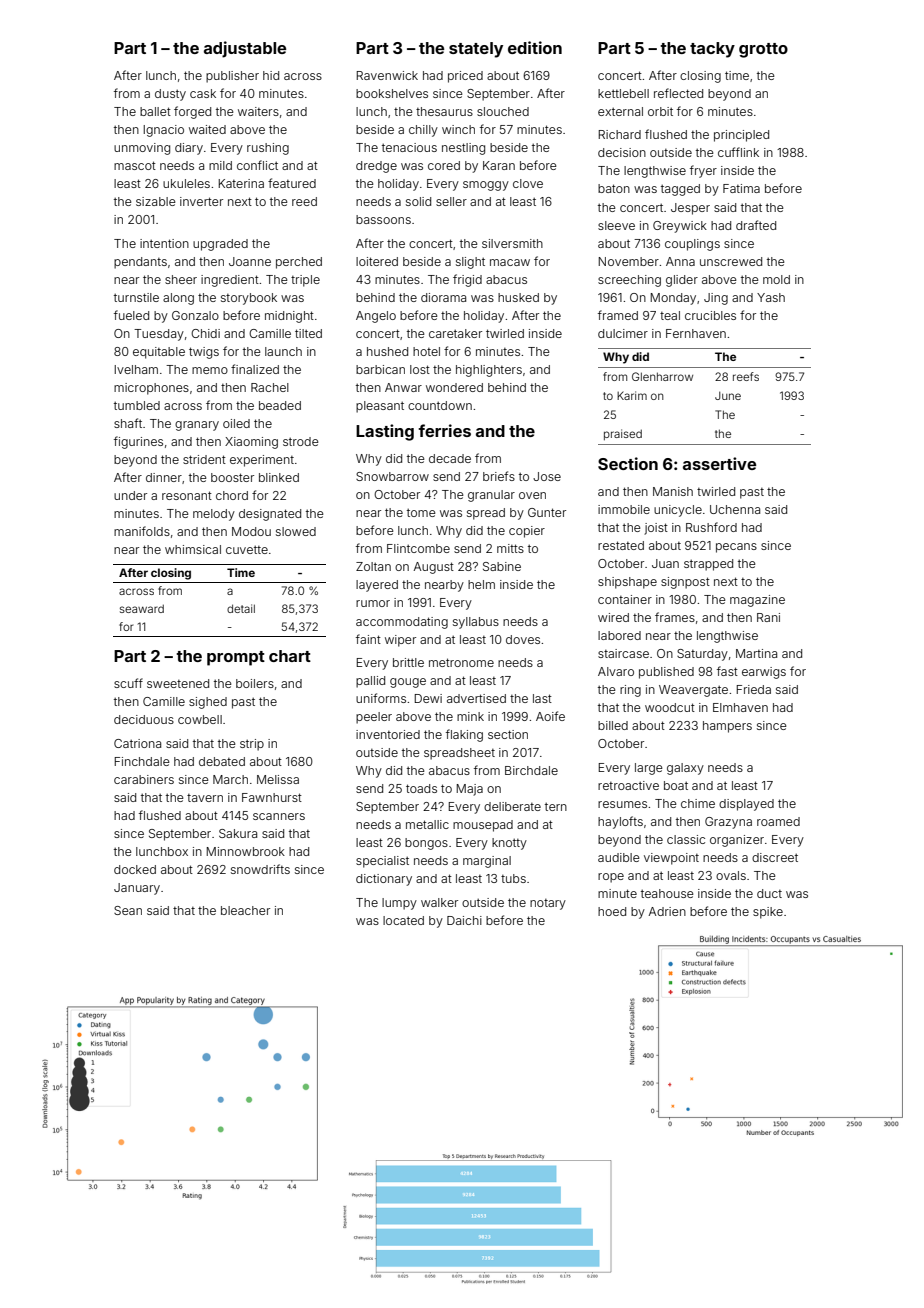 The width and height of the screenshot is (924, 1308). Describe the element at coordinates (128, 910) in the screenshot. I see `Sean` at that location.
